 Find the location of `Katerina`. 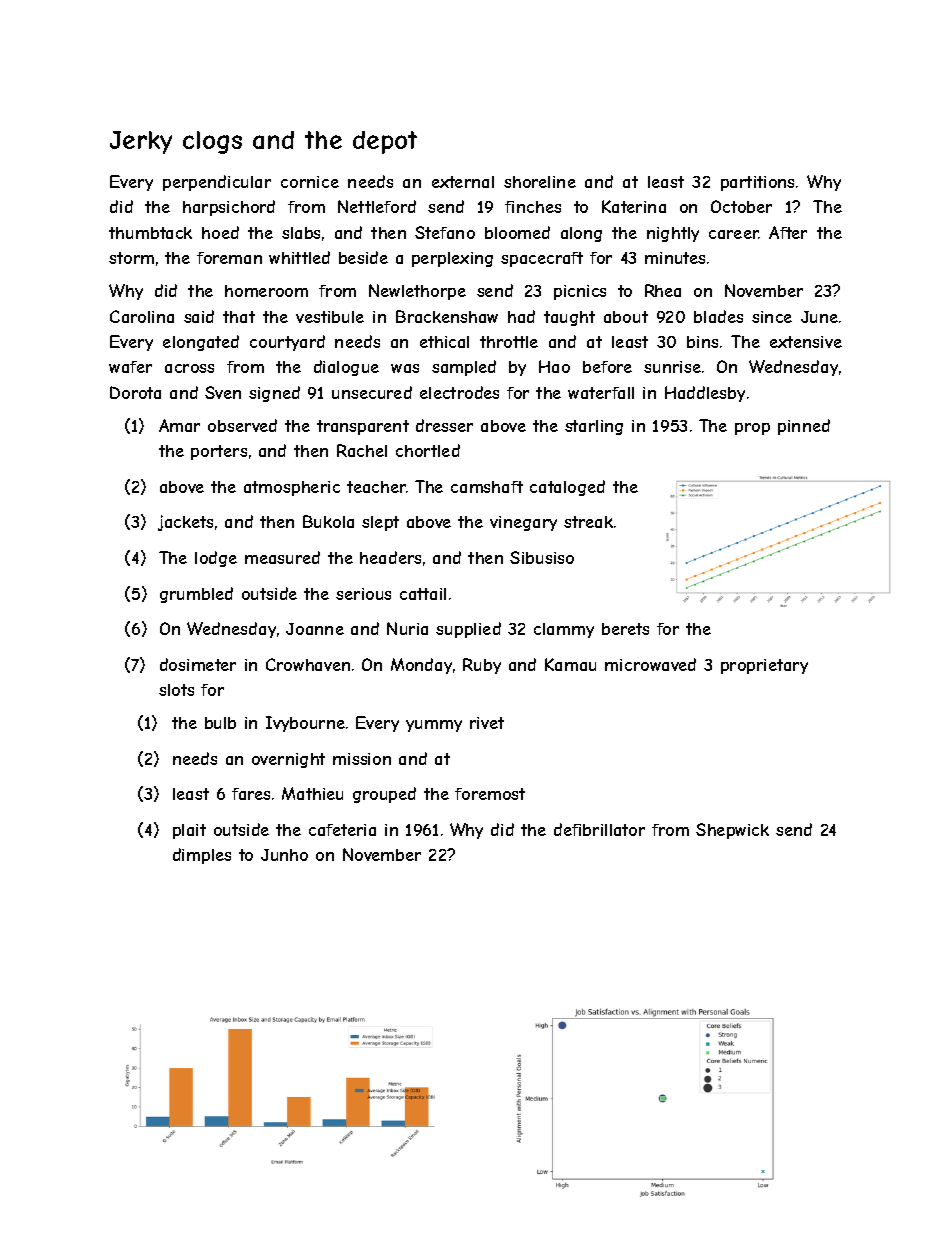

Katerina is located at coordinates (634, 206).
